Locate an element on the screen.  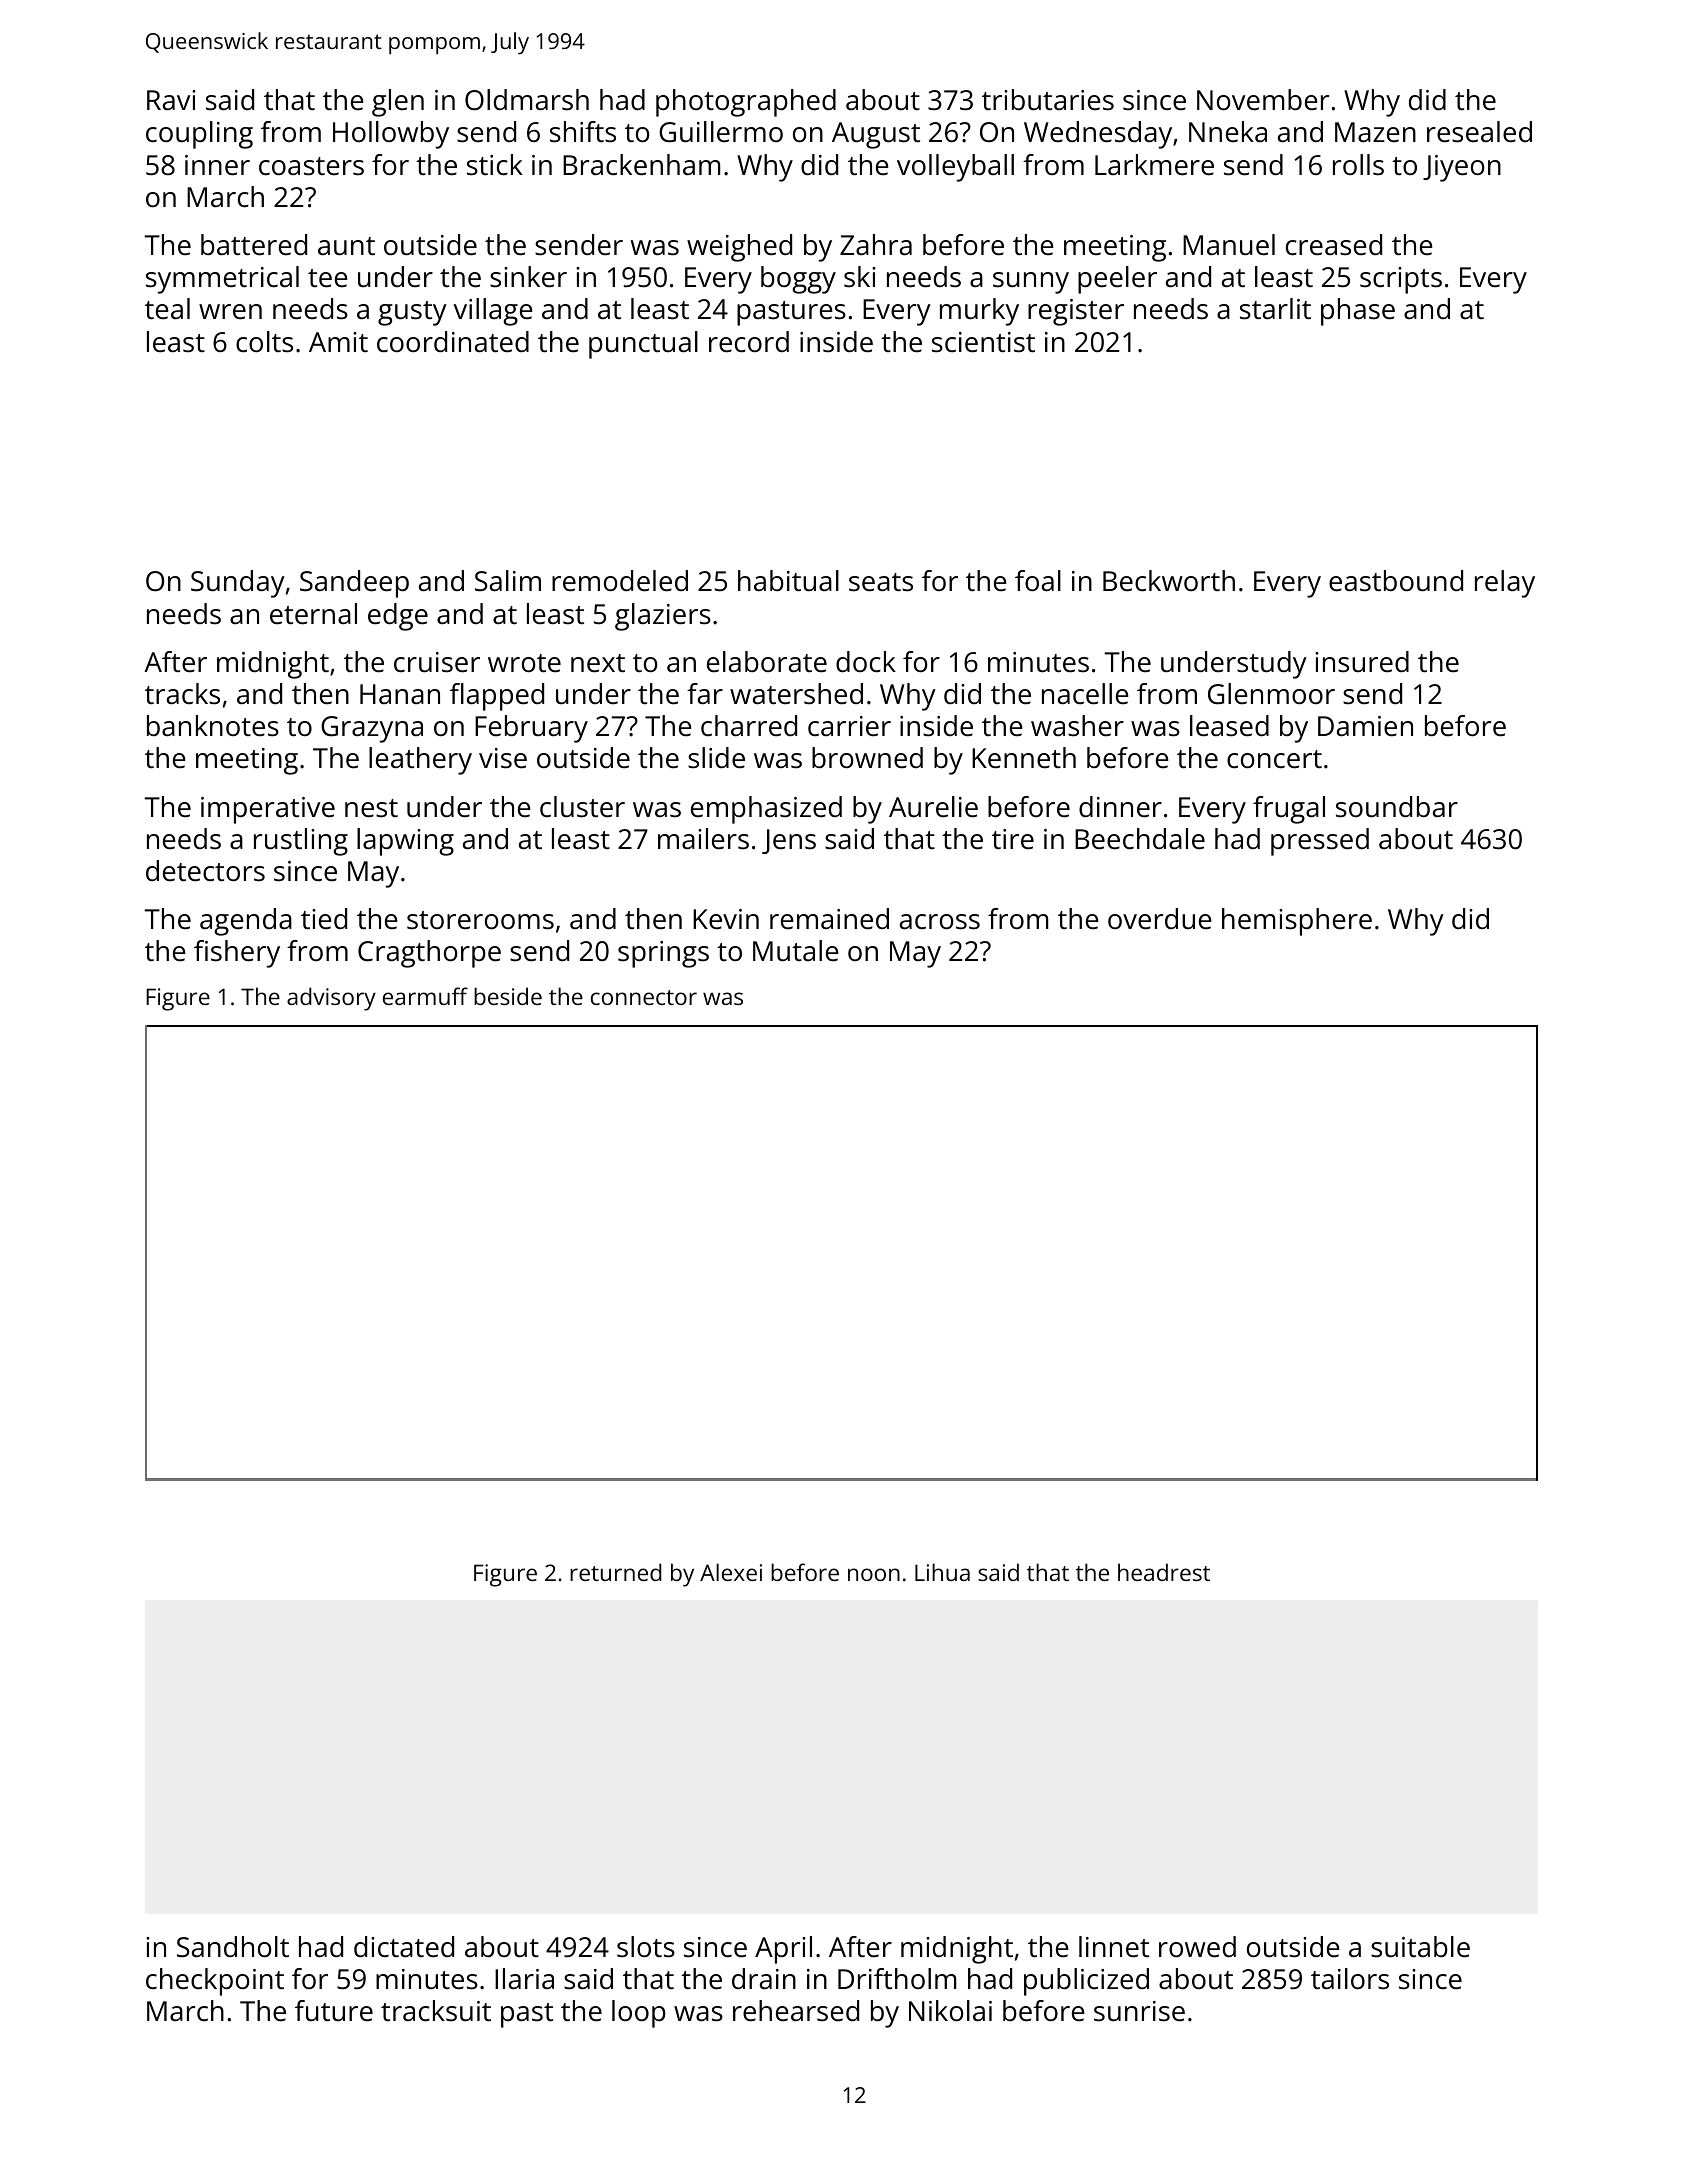
Alexei is located at coordinates (731, 1572).
